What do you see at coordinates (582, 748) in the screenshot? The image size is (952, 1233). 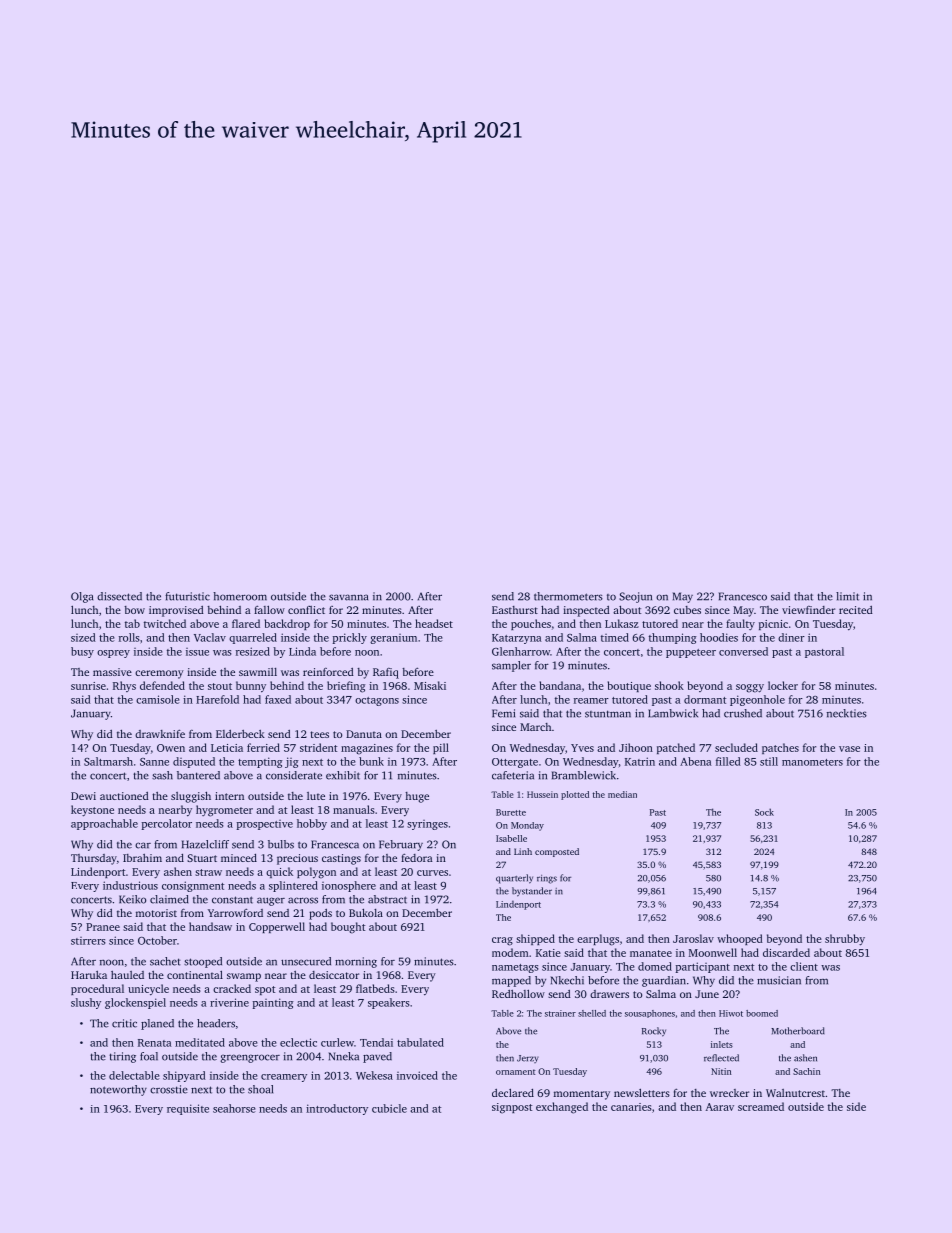 I see `Yves` at bounding box center [582, 748].
